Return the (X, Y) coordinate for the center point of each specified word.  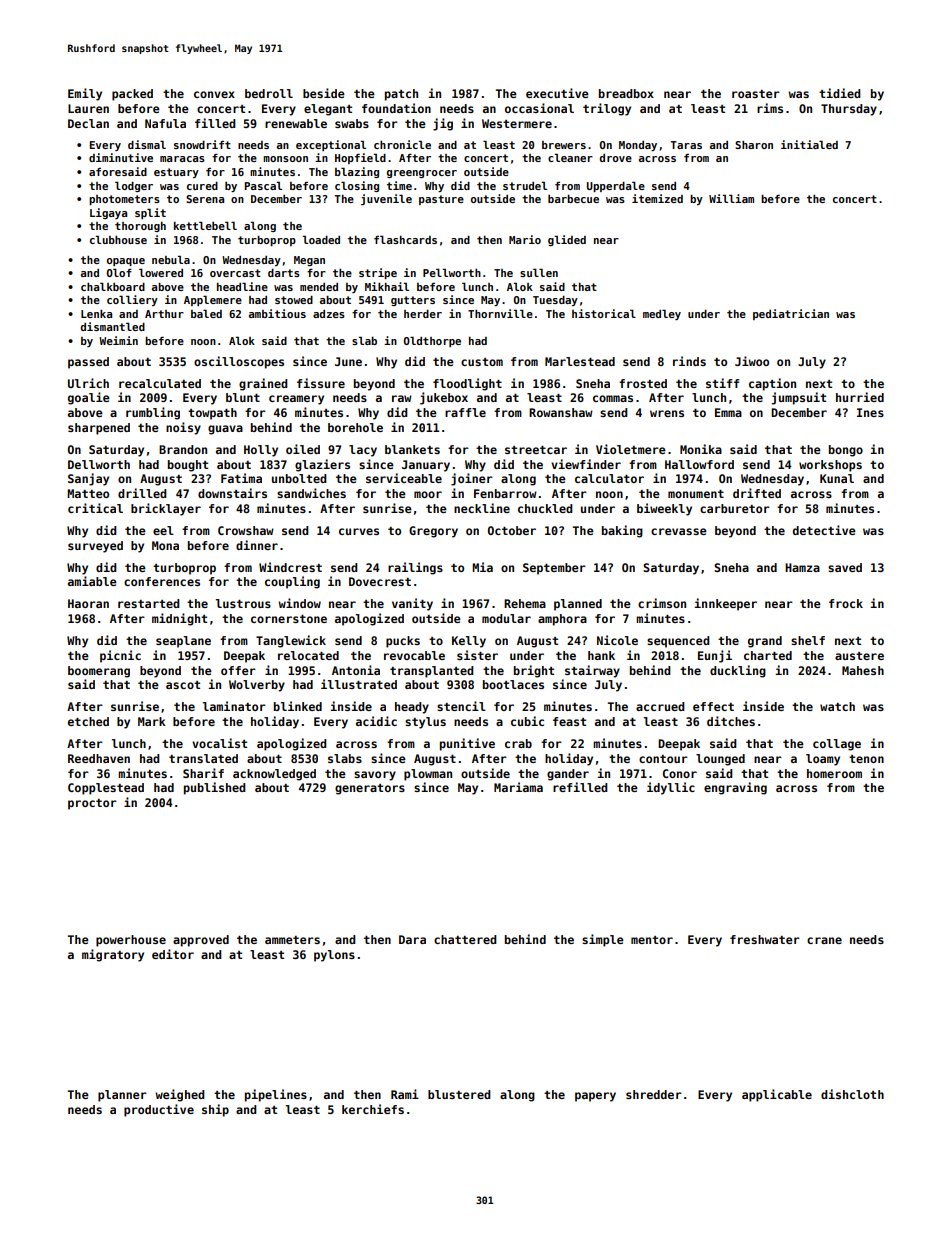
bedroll (269, 93)
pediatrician (791, 314)
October (512, 530)
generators (370, 789)
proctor (92, 804)
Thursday (849, 110)
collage (837, 745)
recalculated (160, 383)
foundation (396, 108)
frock (846, 603)
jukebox (444, 398)
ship (215, 1110)
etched (88, 721)
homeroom (834, 773)
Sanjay (88, 479)
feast (569, 721)
